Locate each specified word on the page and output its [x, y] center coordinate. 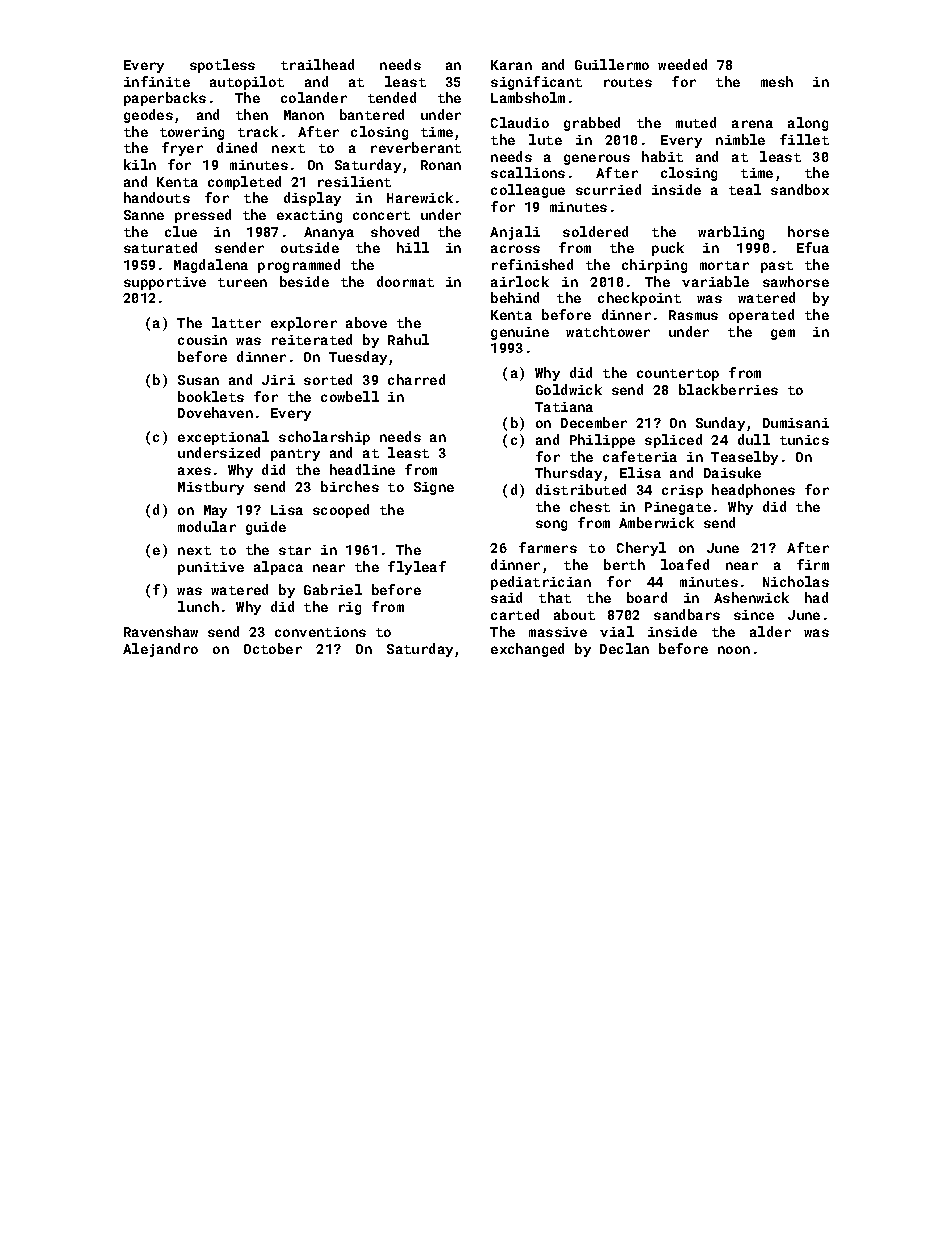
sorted [328, 379]
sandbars [687, 614]
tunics [804, 440]
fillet [804, 139]
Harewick [420, 197]
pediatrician [541, 583]
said [506, 597]
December [594, 422]
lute [545, 139]
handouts [157, 197]
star [295, 550]
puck [668, 249]
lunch [198, 606]
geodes [148, 116]
